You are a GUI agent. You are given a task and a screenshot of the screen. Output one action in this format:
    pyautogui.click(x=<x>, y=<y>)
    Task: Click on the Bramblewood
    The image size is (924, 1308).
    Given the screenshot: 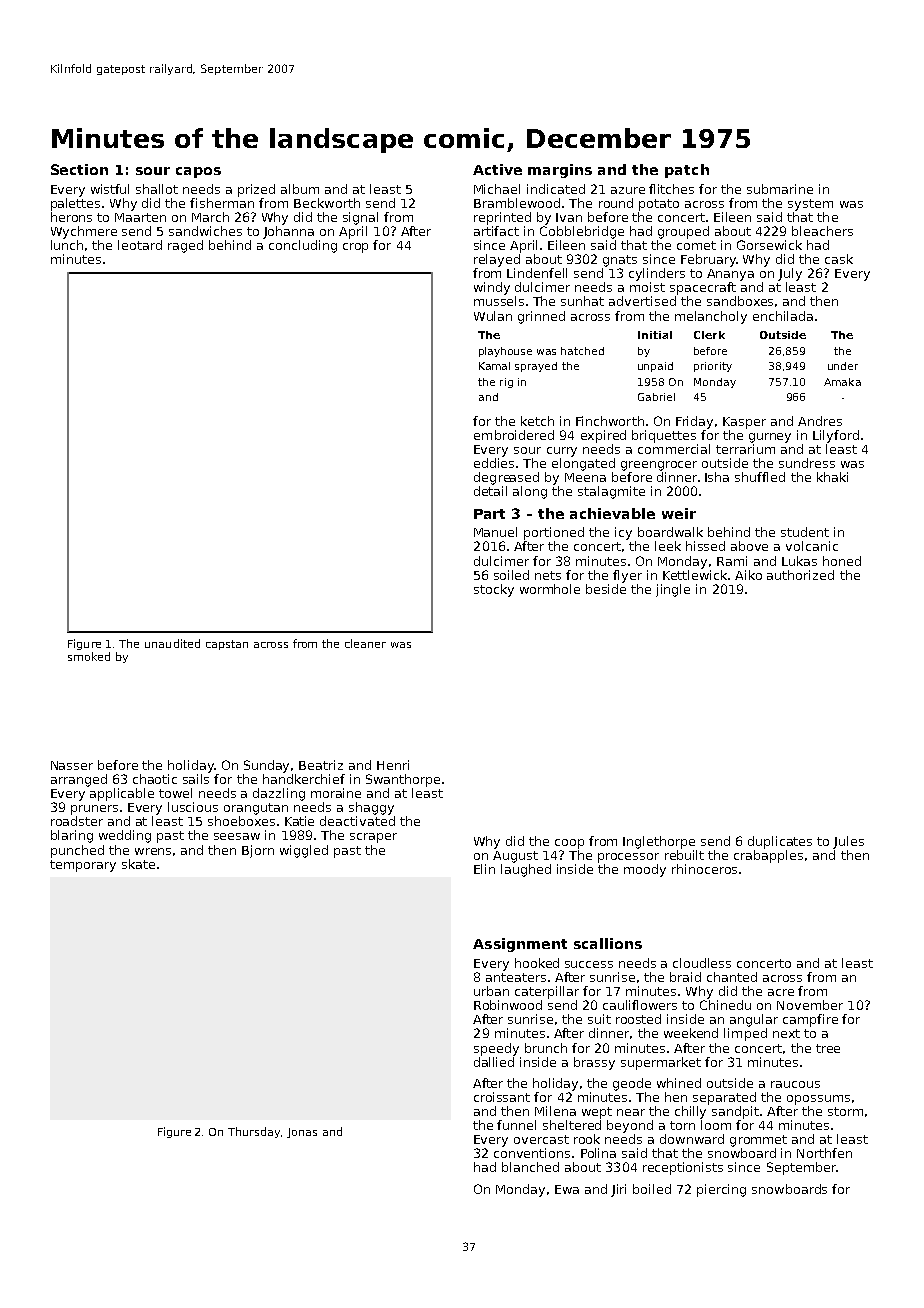 What is the action you would take?
    pyautogui.click(x=517, y=203)
